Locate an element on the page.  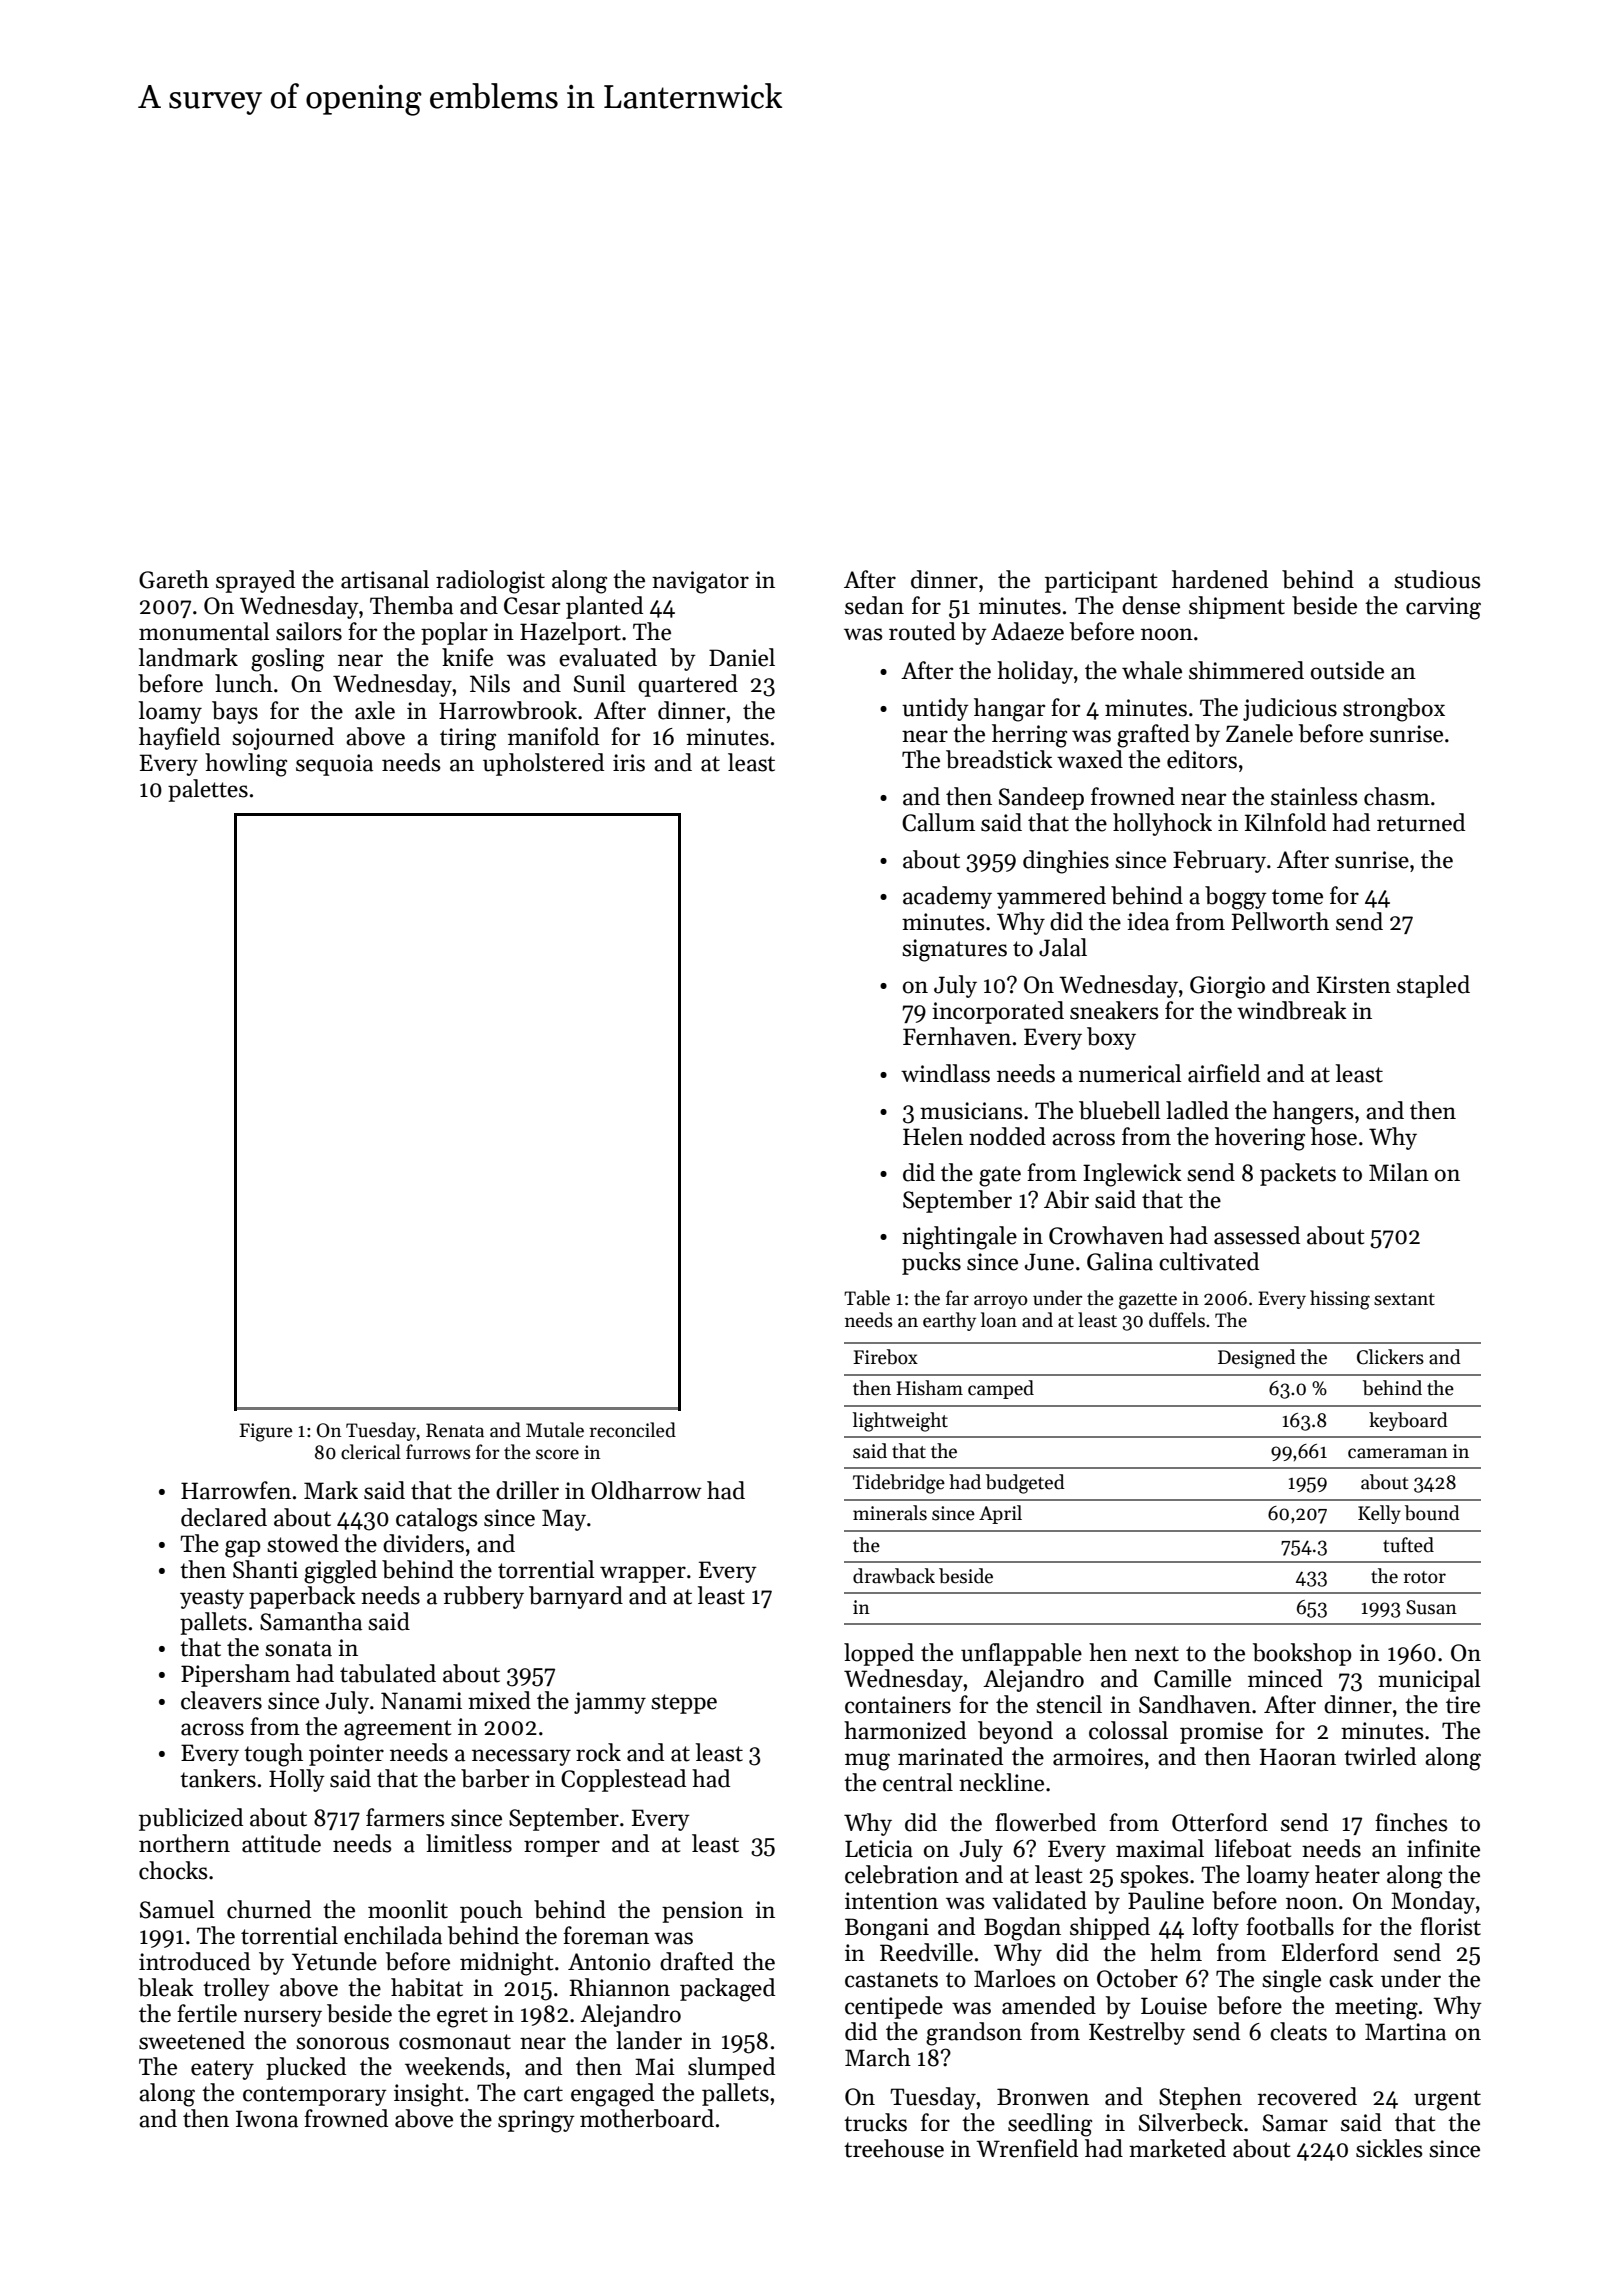
tiring is located at coordinates (468, 739).
